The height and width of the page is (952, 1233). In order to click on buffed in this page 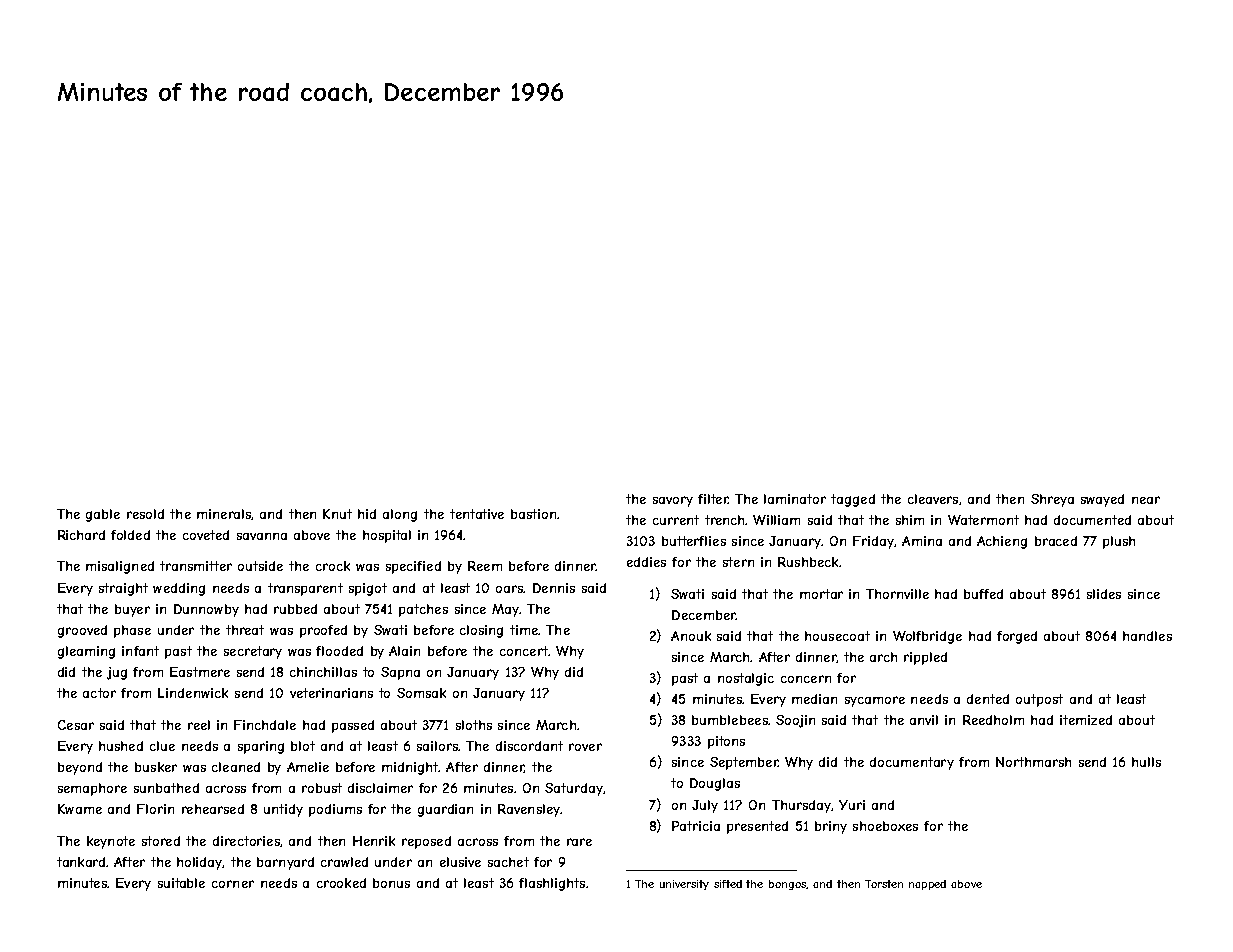, I will do `click(983, 594)`.
